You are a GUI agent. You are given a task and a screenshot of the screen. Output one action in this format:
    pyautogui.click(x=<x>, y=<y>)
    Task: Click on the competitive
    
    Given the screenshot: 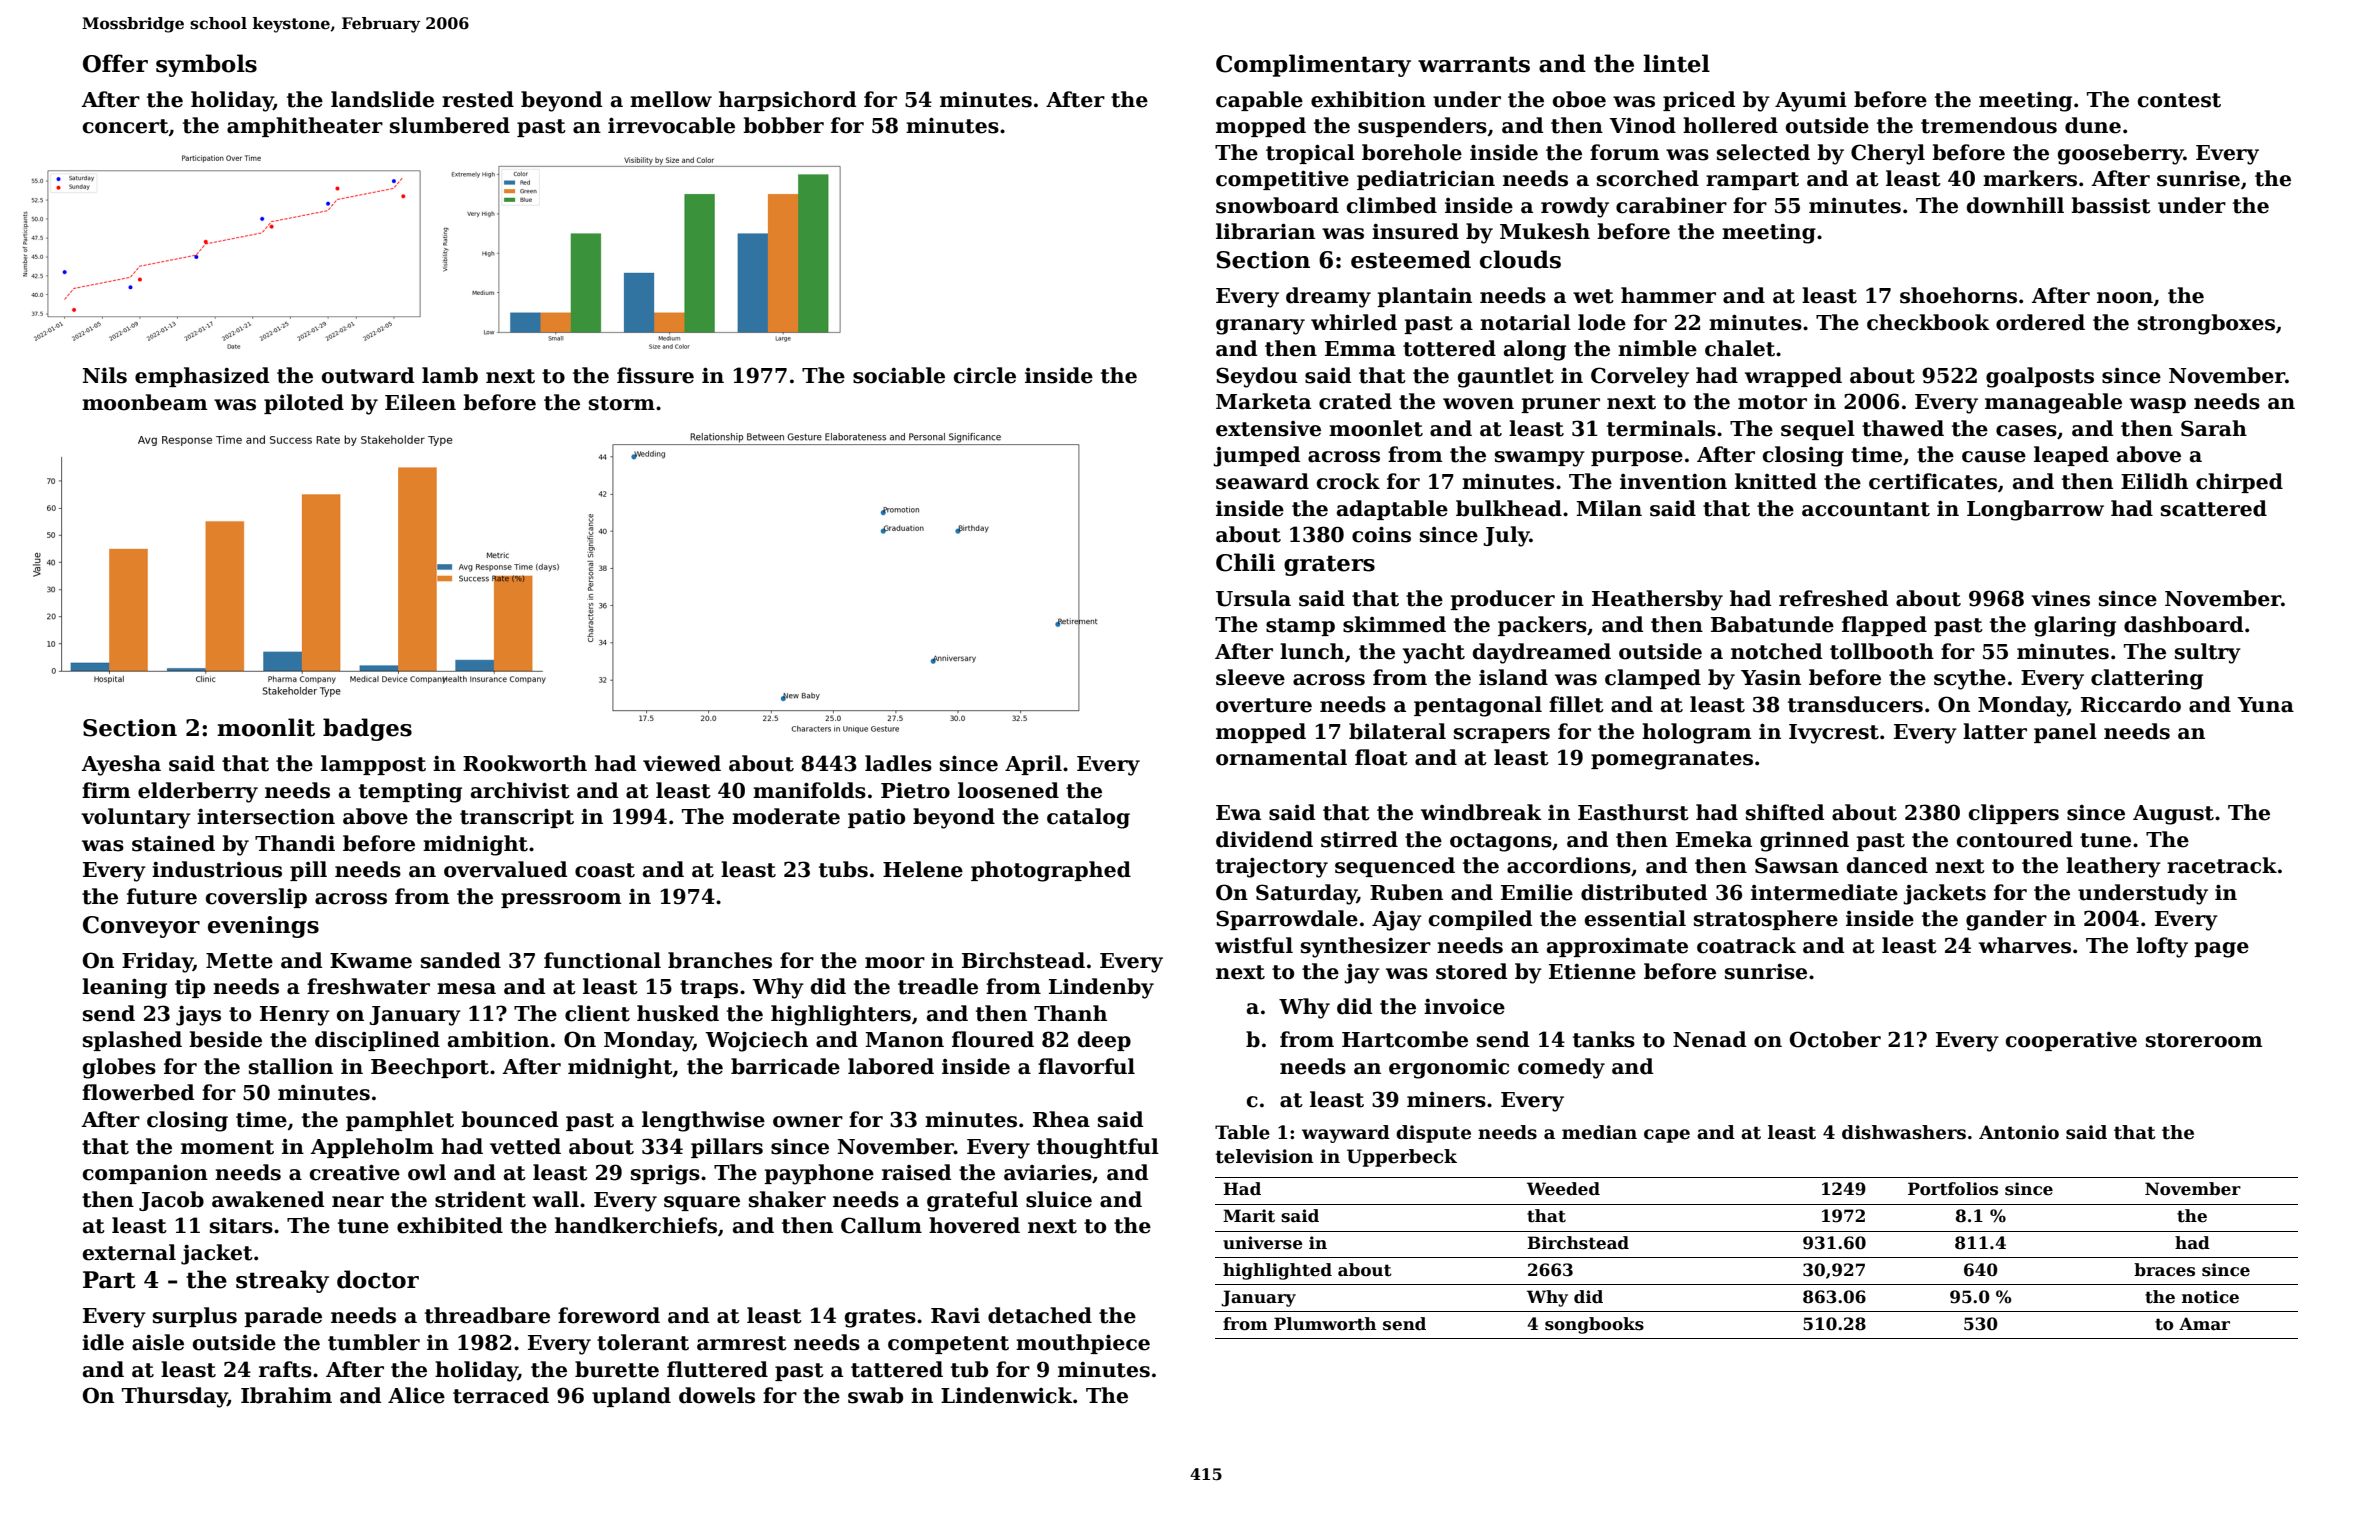 What is the action you would take?
    pyautogui.click(x=1282, y=180)
